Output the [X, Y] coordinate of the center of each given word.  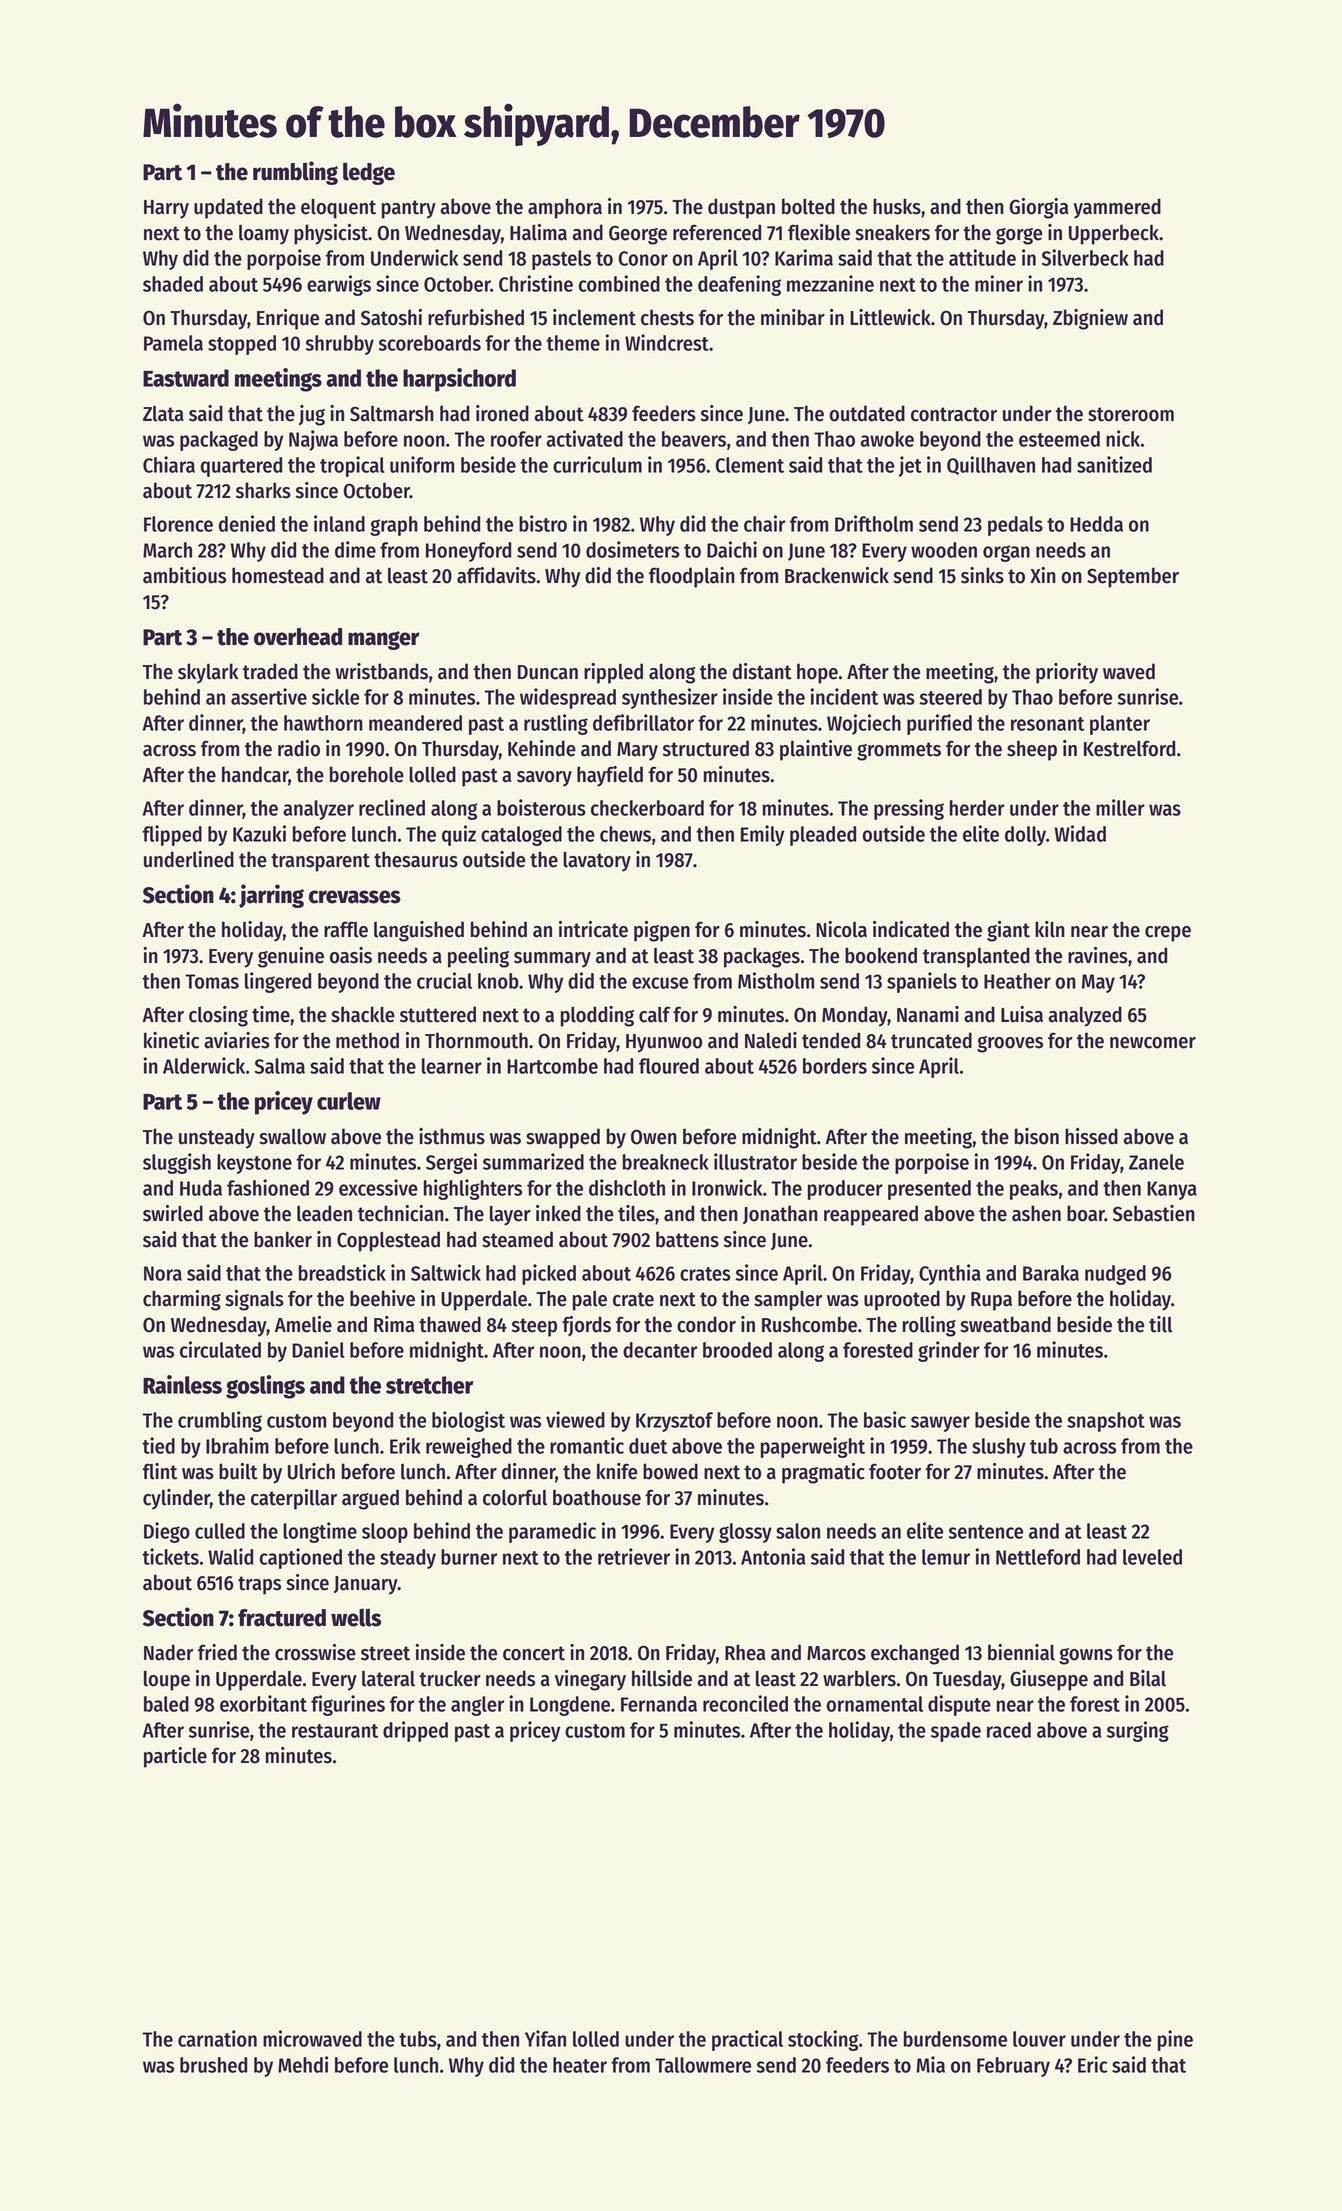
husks [897, 206]
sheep [1032, 750]
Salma [280, 1066]
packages [762, 957]
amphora [565, 208]
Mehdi [303, 2064]
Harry [166, 209]
